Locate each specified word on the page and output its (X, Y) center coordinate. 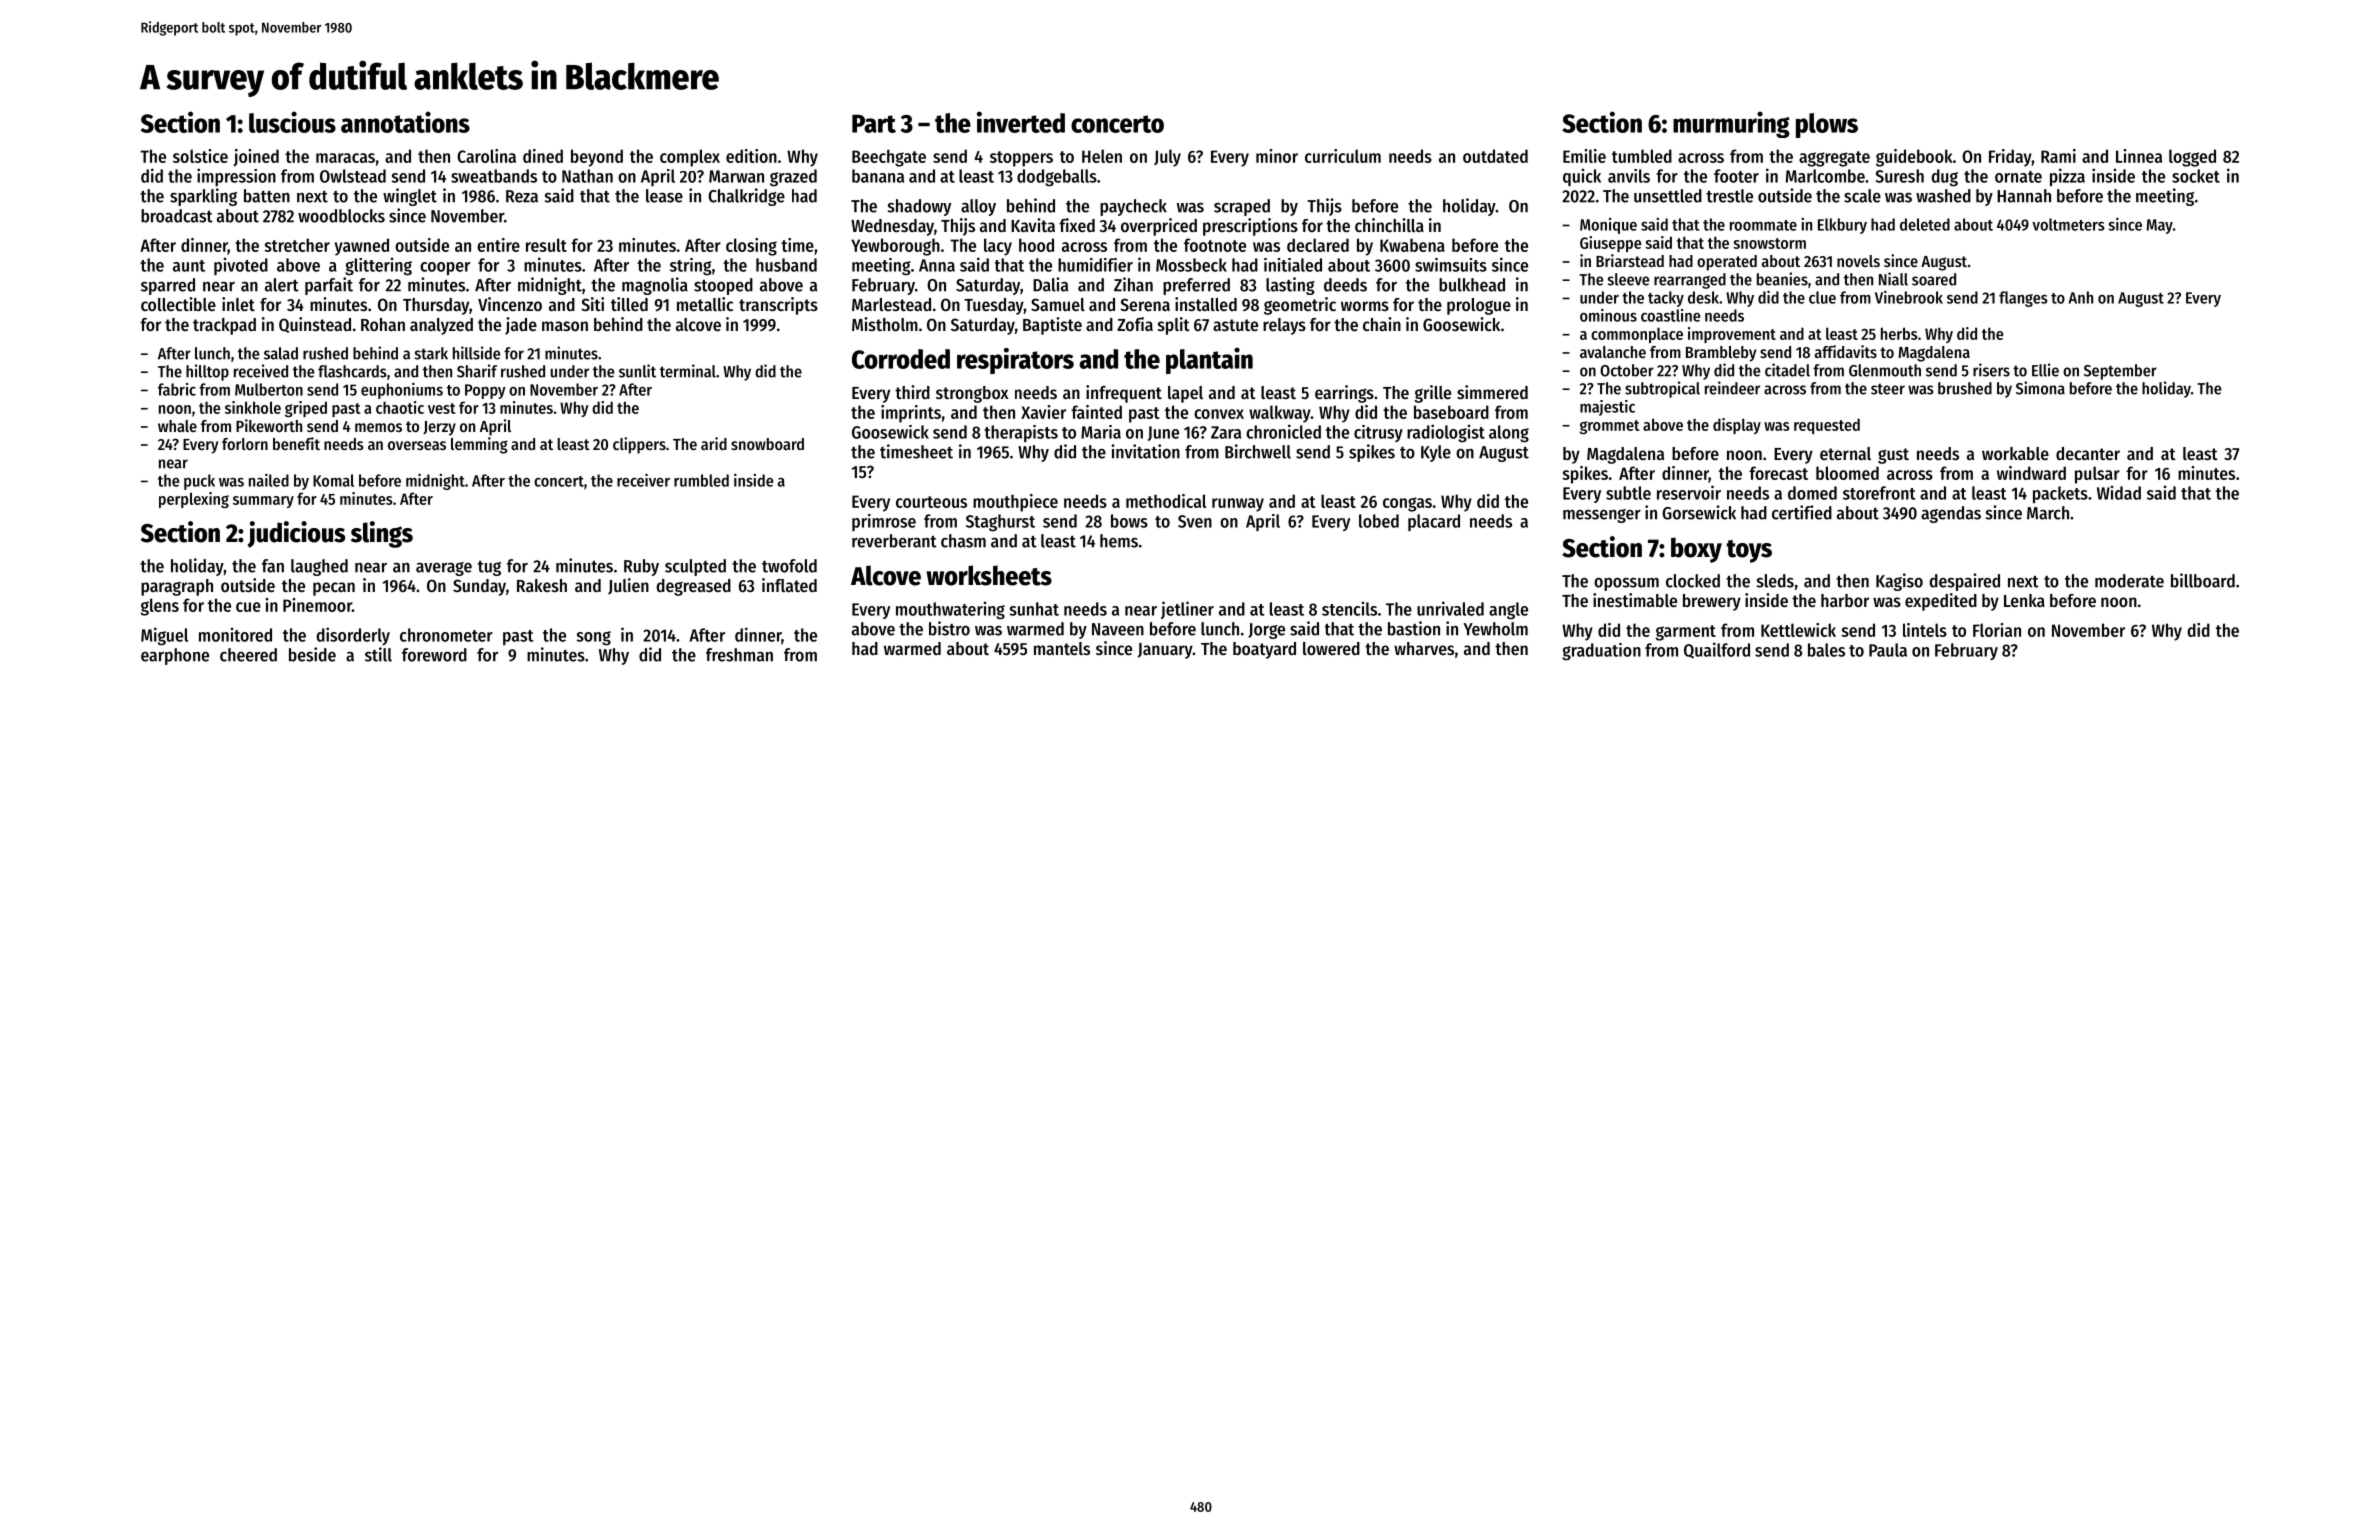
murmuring (1731, 124)
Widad (2119, 492)
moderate (2129, 581)
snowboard (767, 444)
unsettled (1668, 196)
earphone (175, 656)
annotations (405, 122)
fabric (177, 389)
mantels (1062, 648)
